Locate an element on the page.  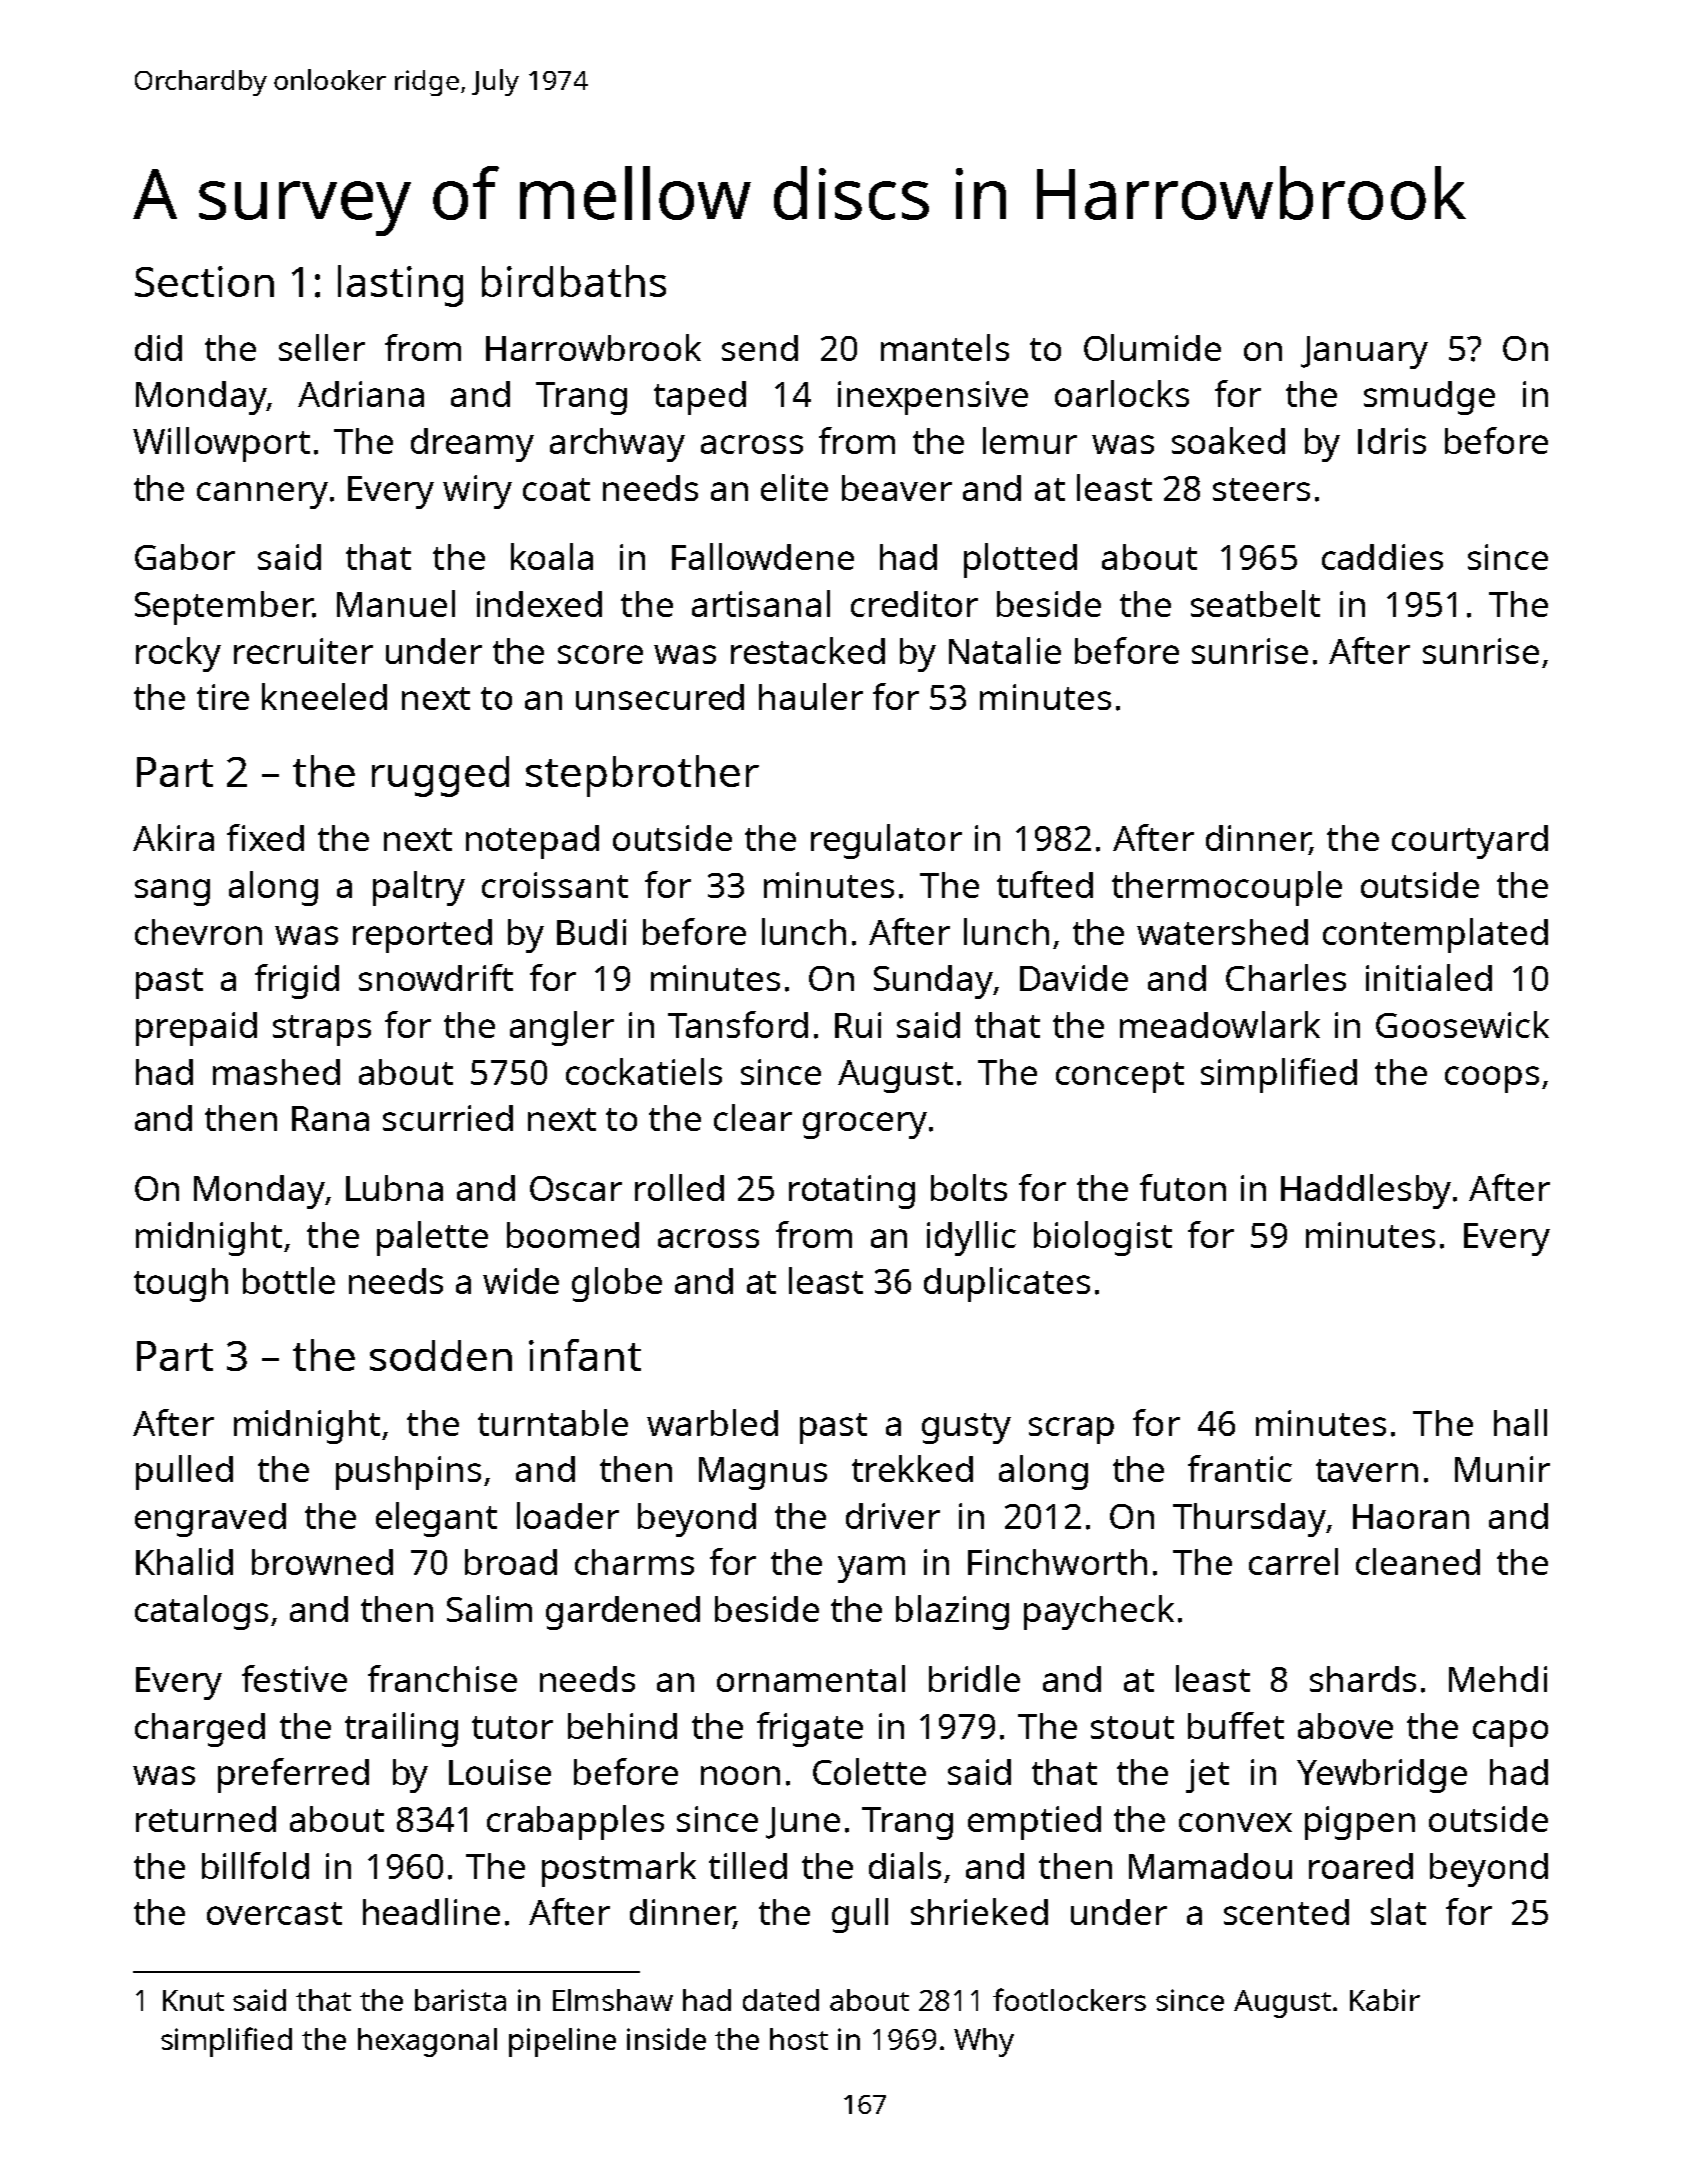
globe is located at coordinates (617, 1284).
